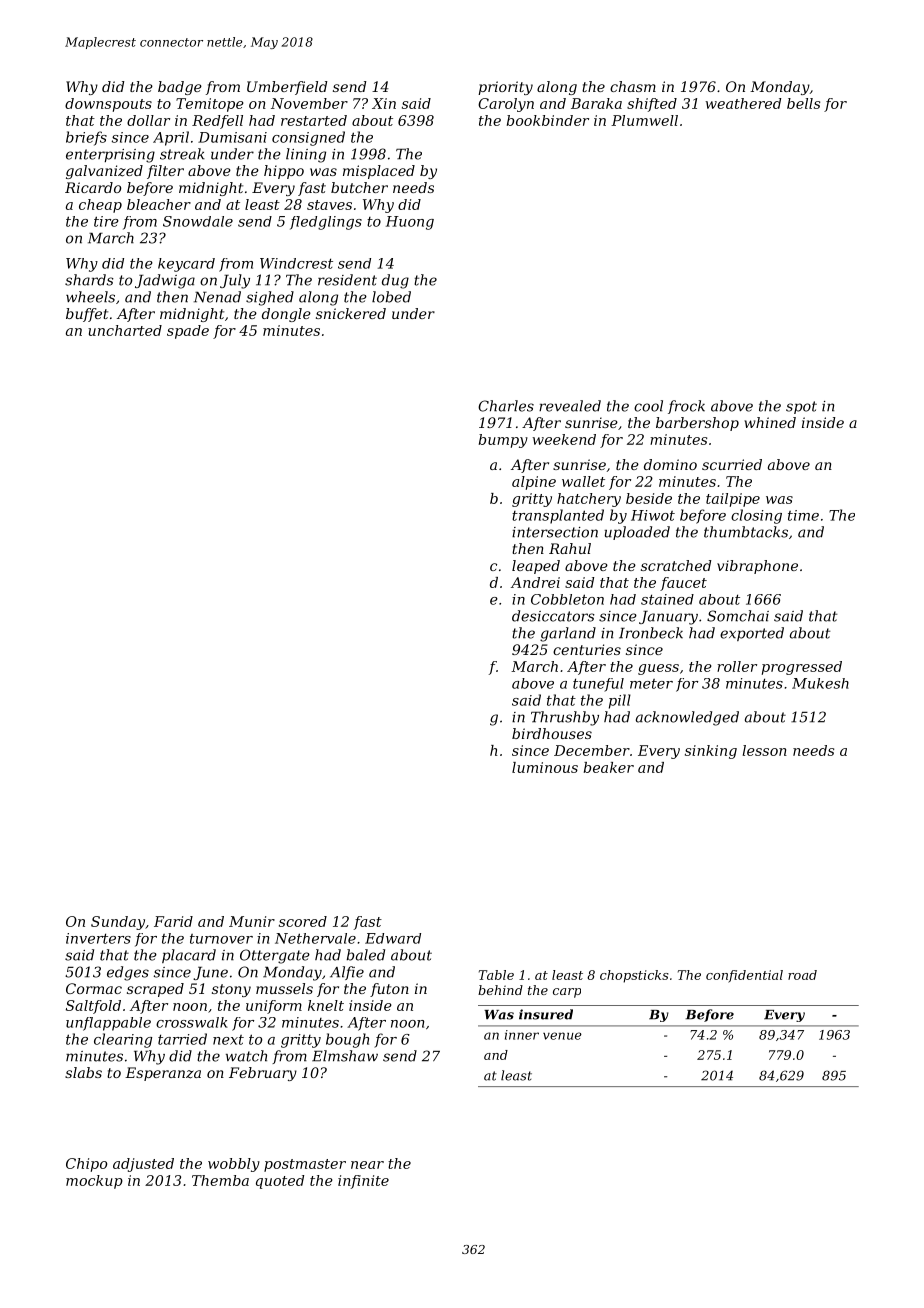  What do you see at coordinates (738, 616) in the screenshot?
I see `Somchai` at bounding box center [738, 616].
